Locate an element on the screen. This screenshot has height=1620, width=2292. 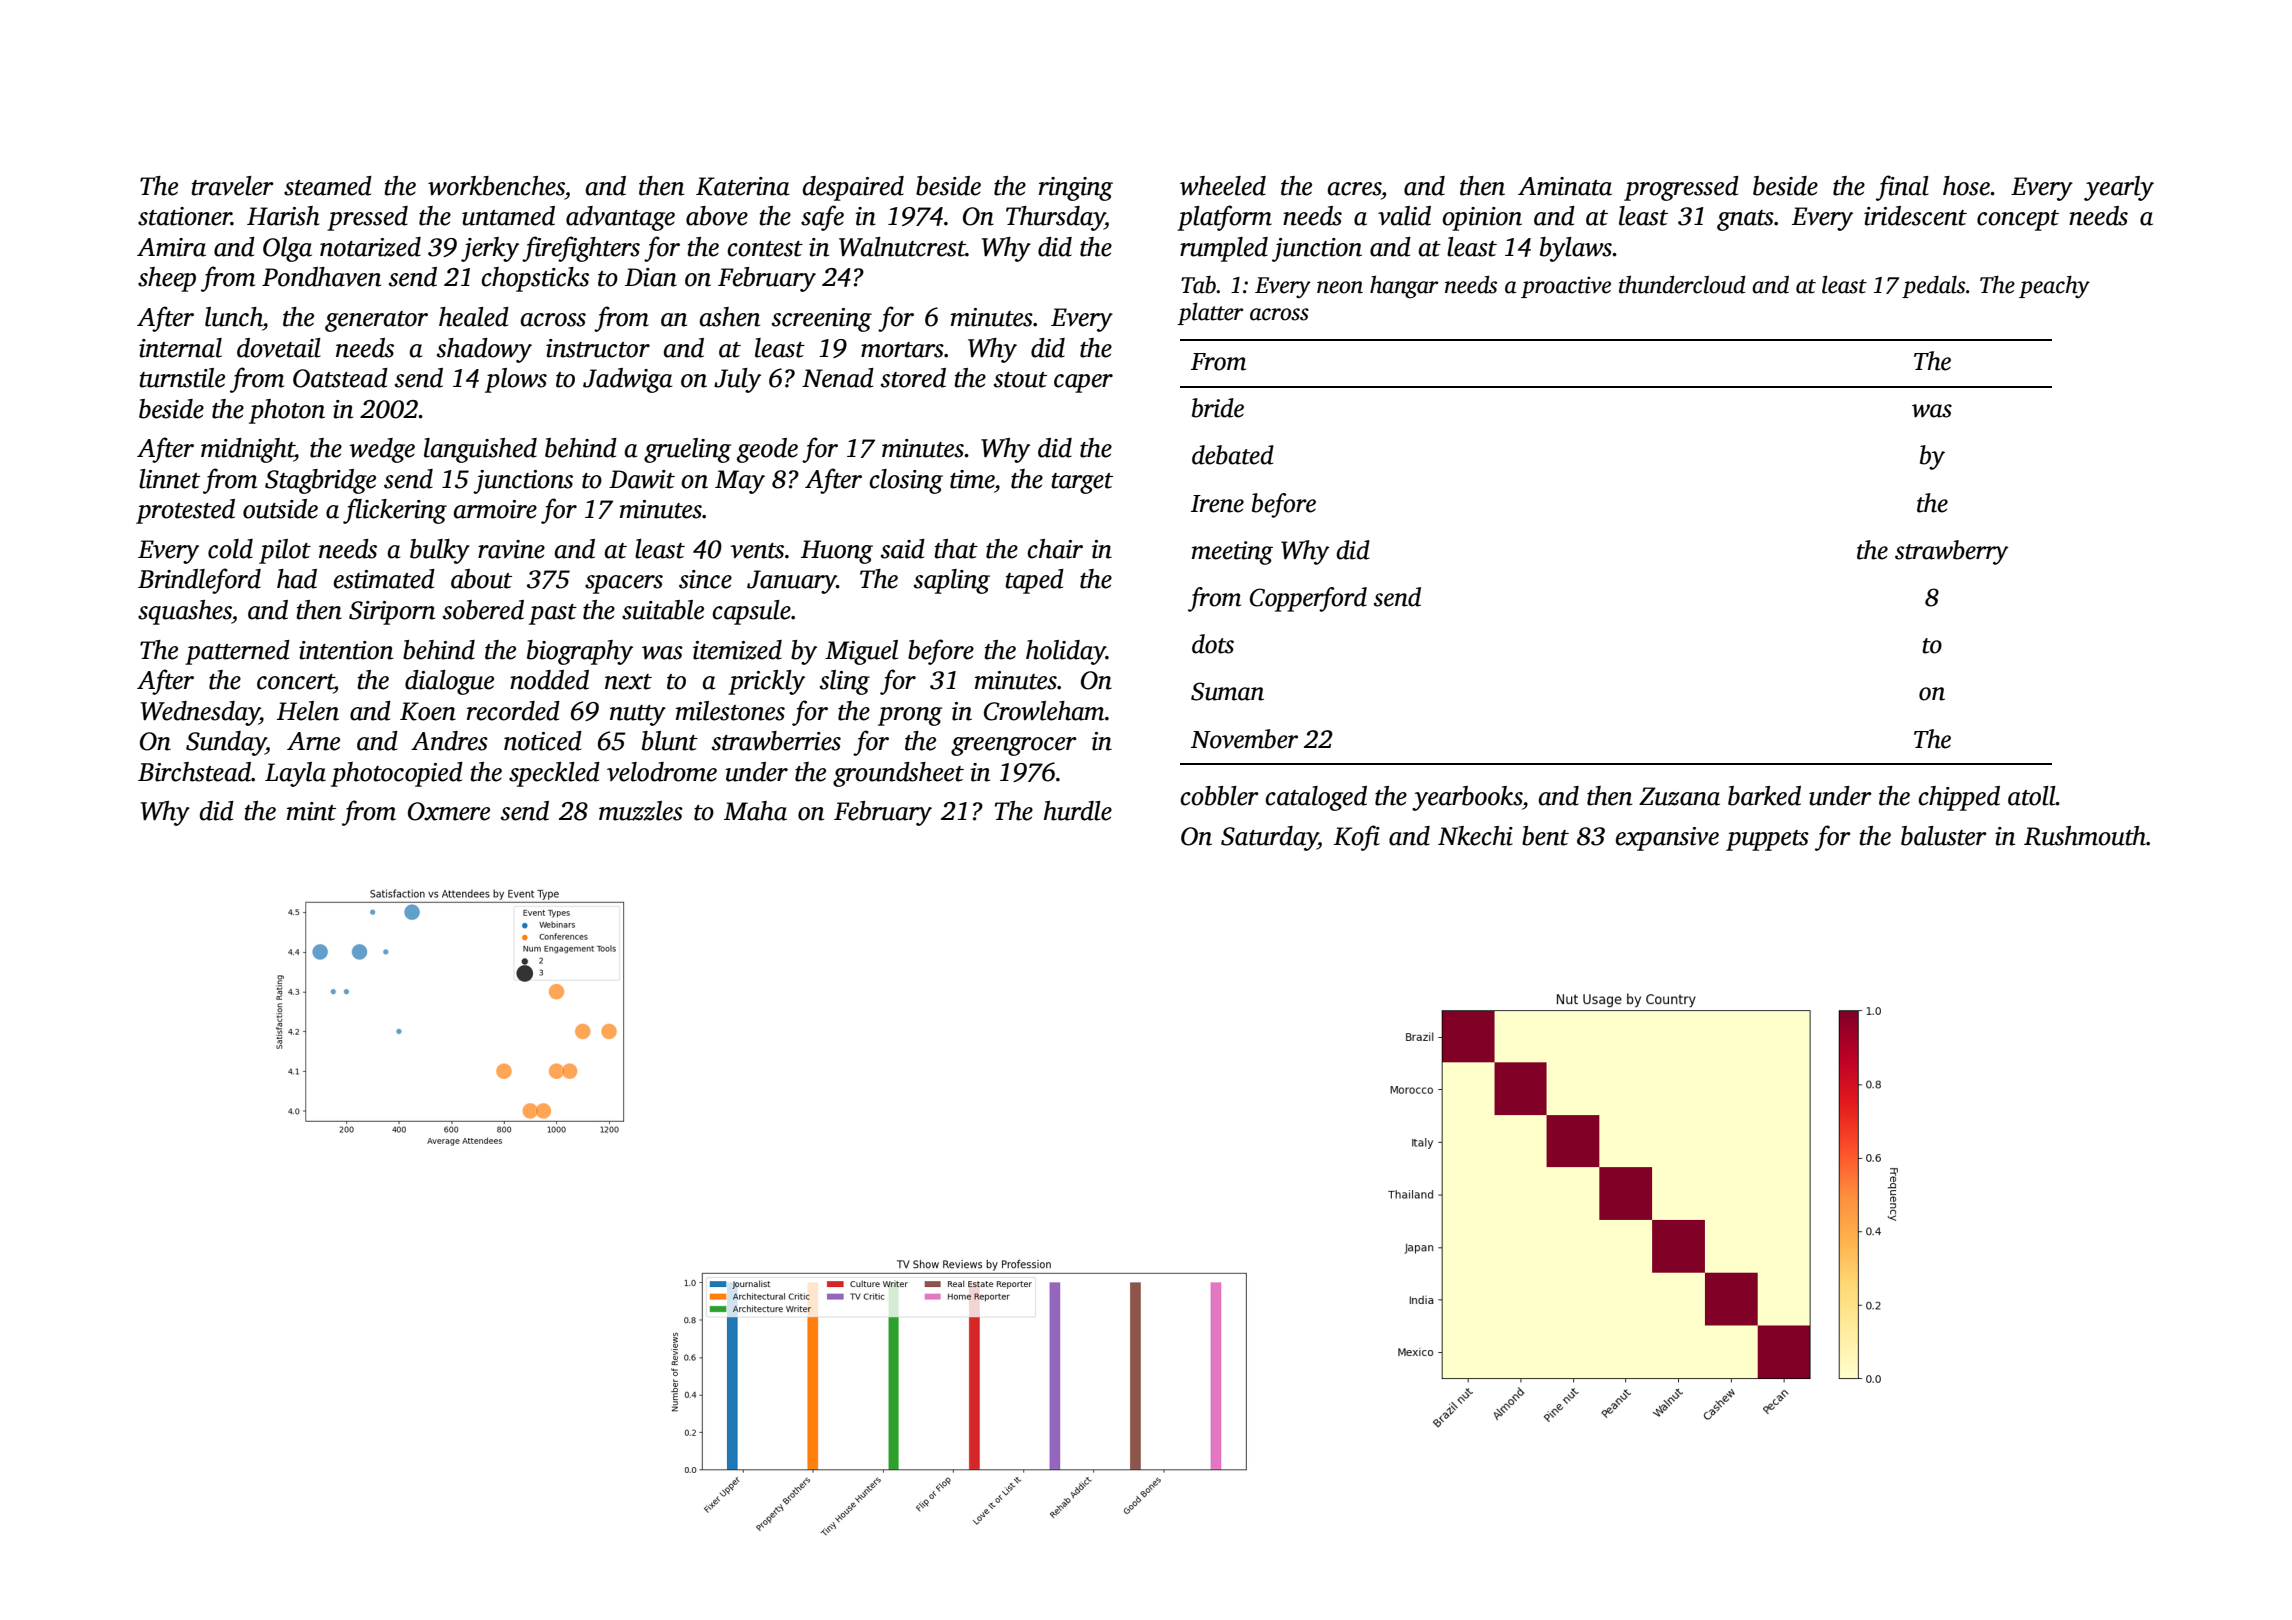
sling is located at coordinates (845, 682).
